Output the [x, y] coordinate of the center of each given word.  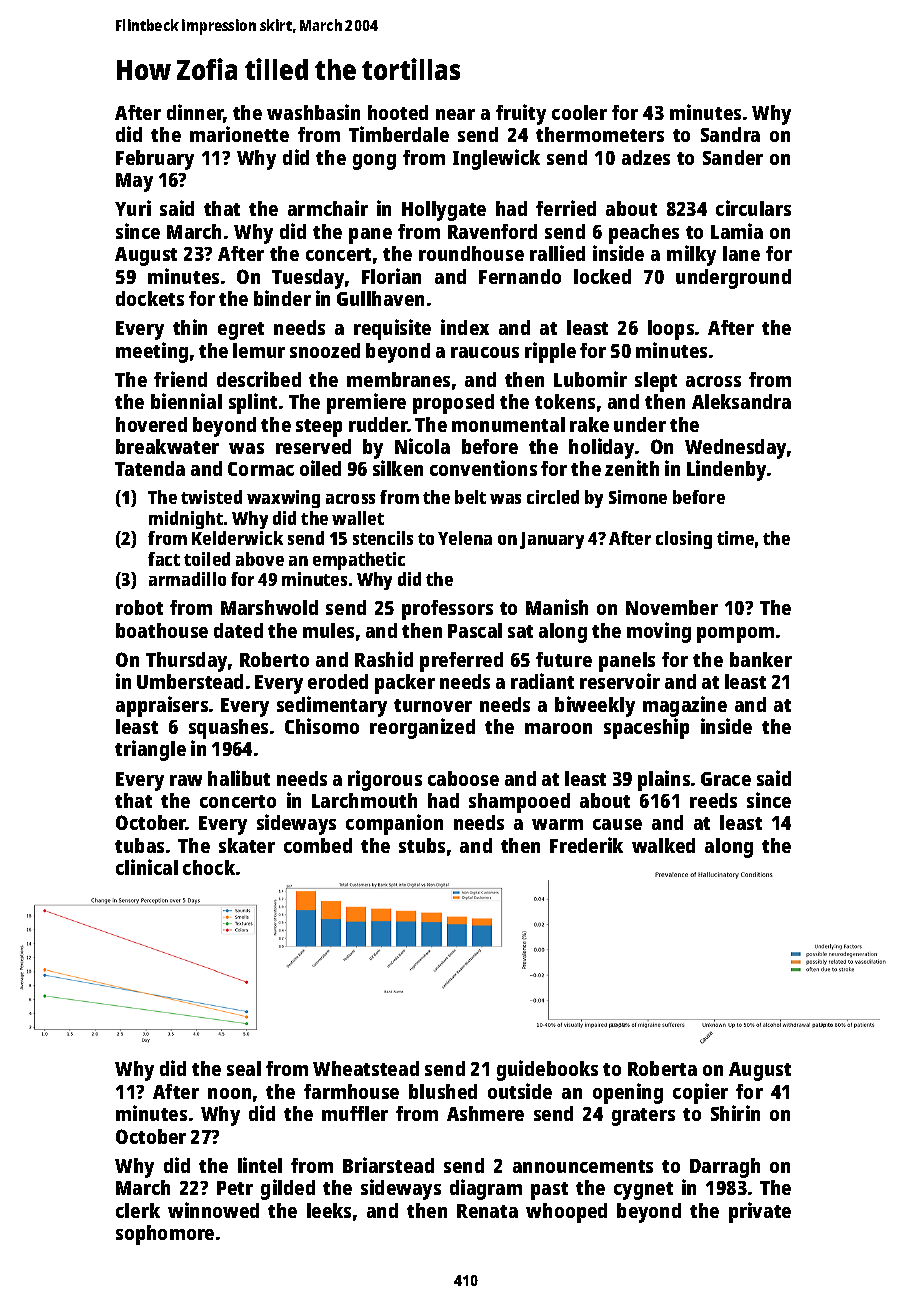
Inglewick [496, 159]
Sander [733, 157]
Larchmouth [364, 800]
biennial [186, 401]
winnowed [213, 1210]
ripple [550, 352]
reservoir [620, 681]
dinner [195, 113]
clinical [147, 867]
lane [741, 253]
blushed [443, 1091]
